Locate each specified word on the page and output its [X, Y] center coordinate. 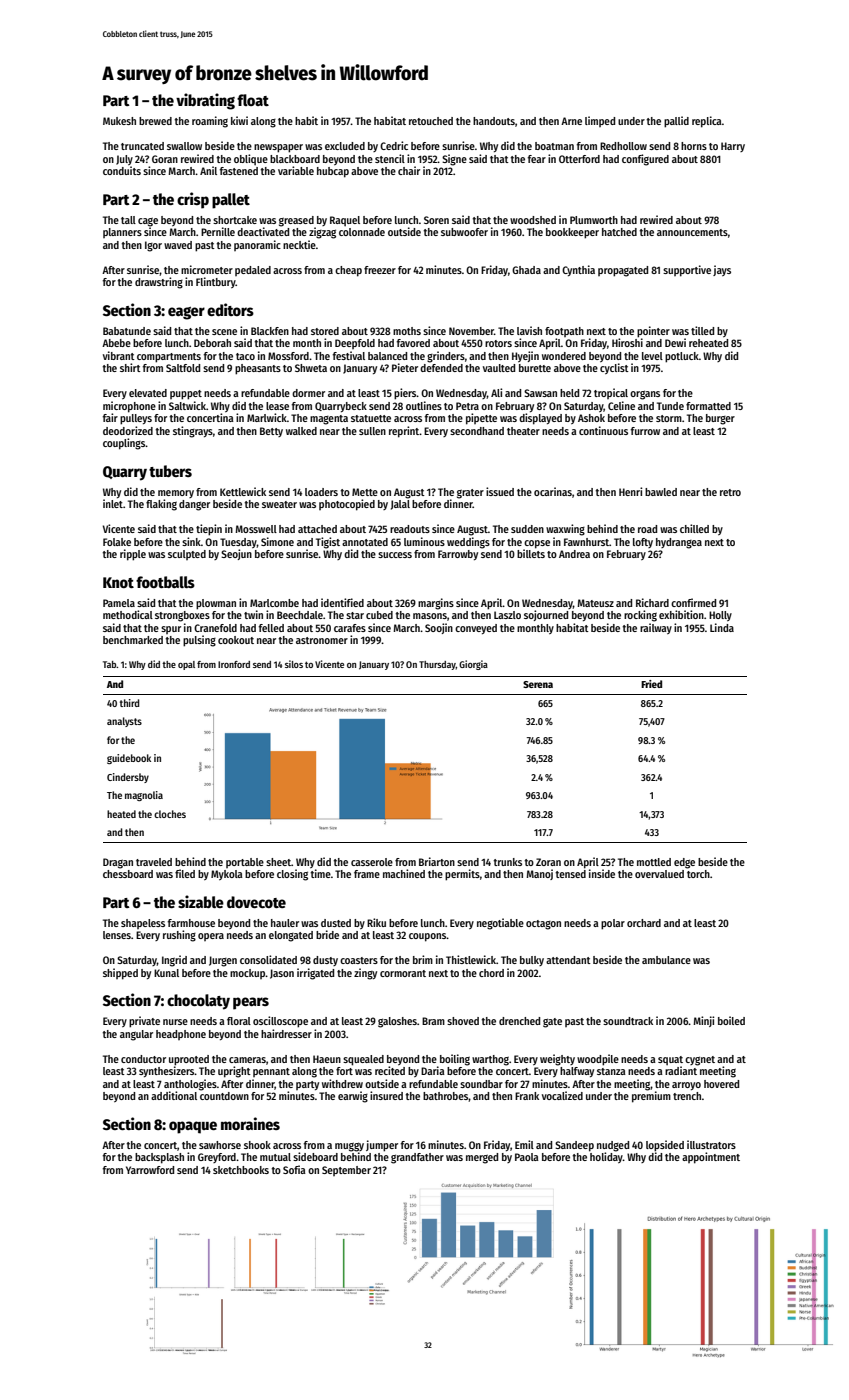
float [253, 100]
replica [707, 122]
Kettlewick [243, 491]
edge [684, 863]
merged [482, 1158]
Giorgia [473, 665]
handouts [494, 121]
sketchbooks [241, 1170]
